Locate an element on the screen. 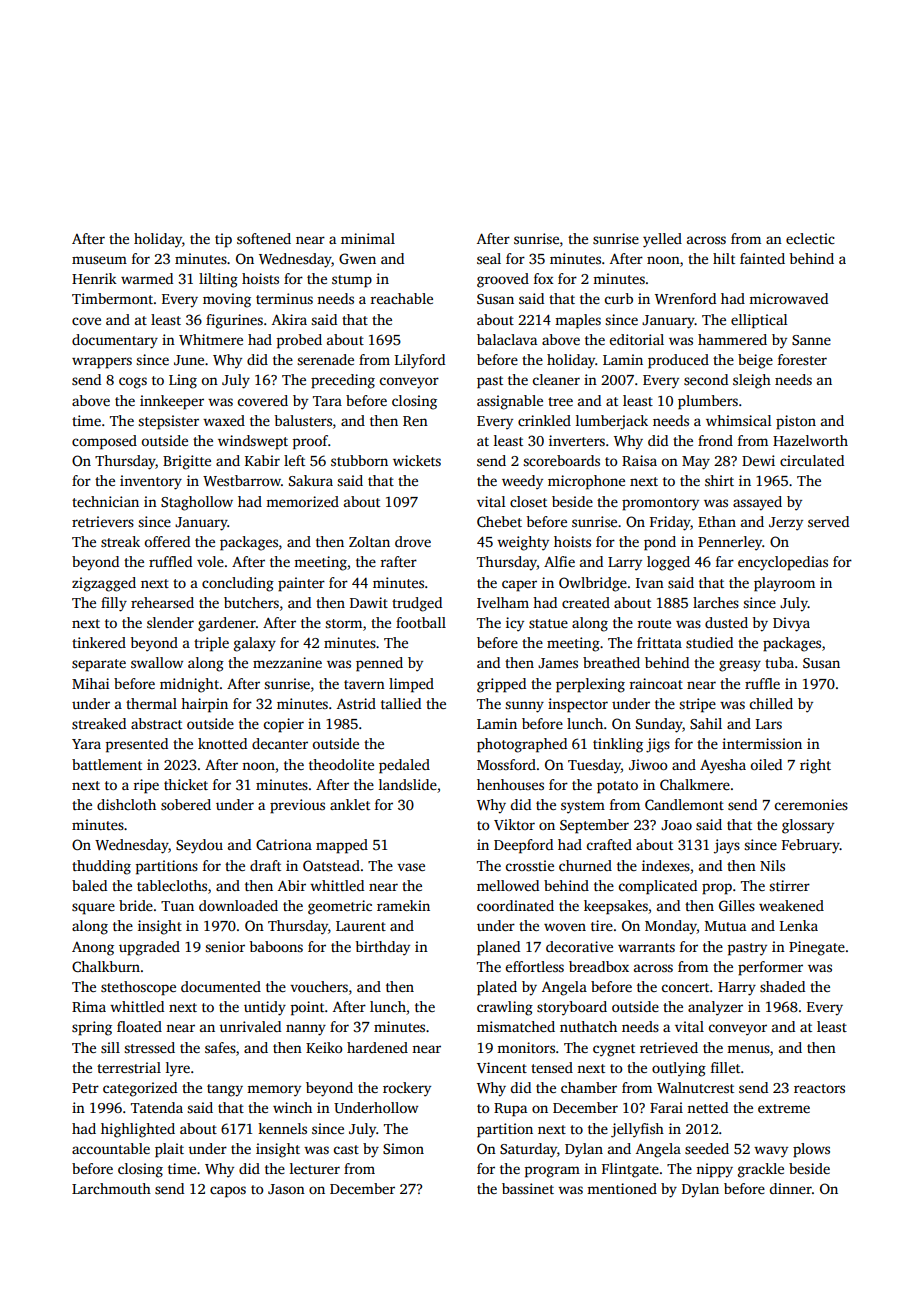  performer is located at coordinates (770, 968).
